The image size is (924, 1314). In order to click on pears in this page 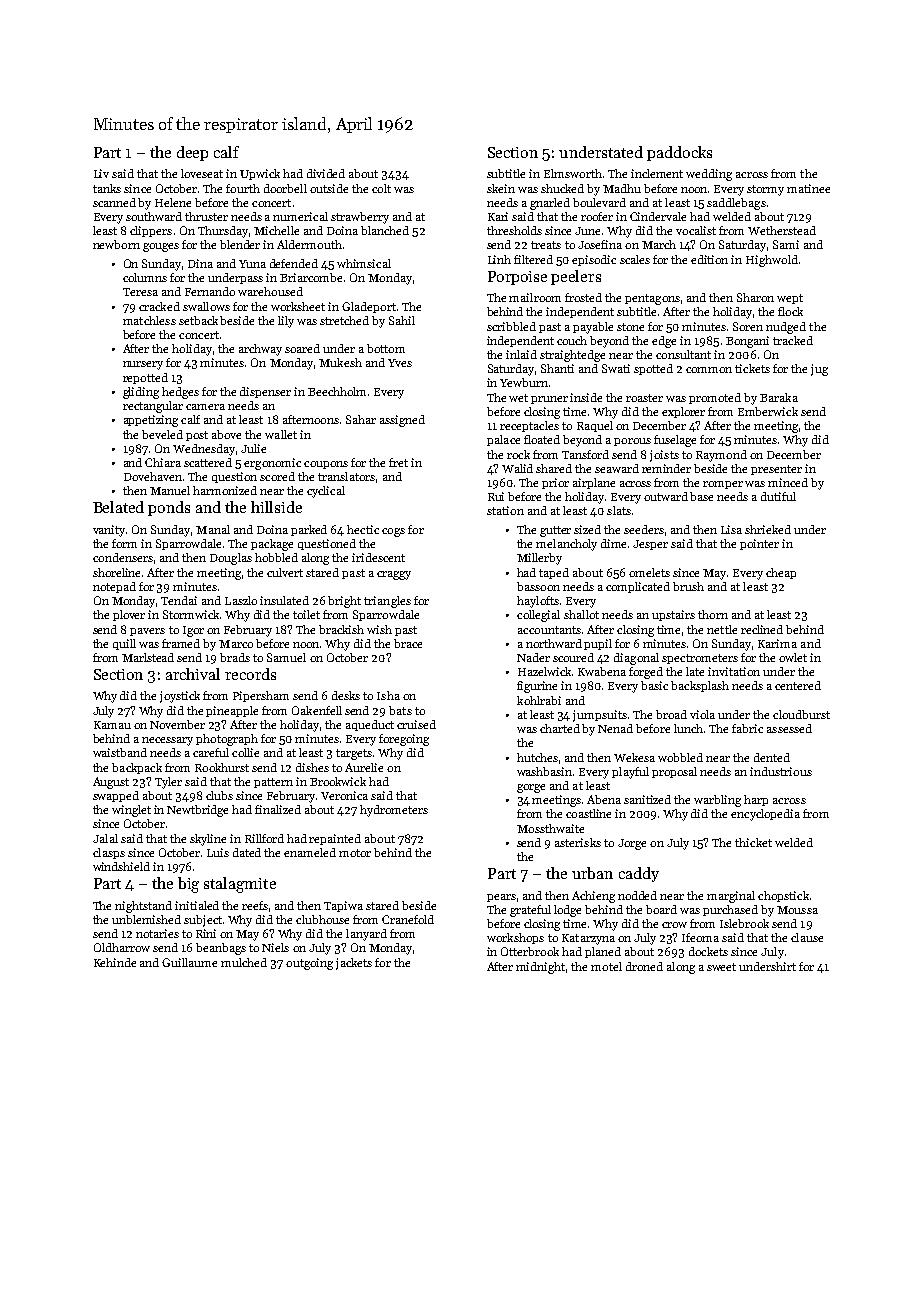, I will do `click(501, 898)`.
